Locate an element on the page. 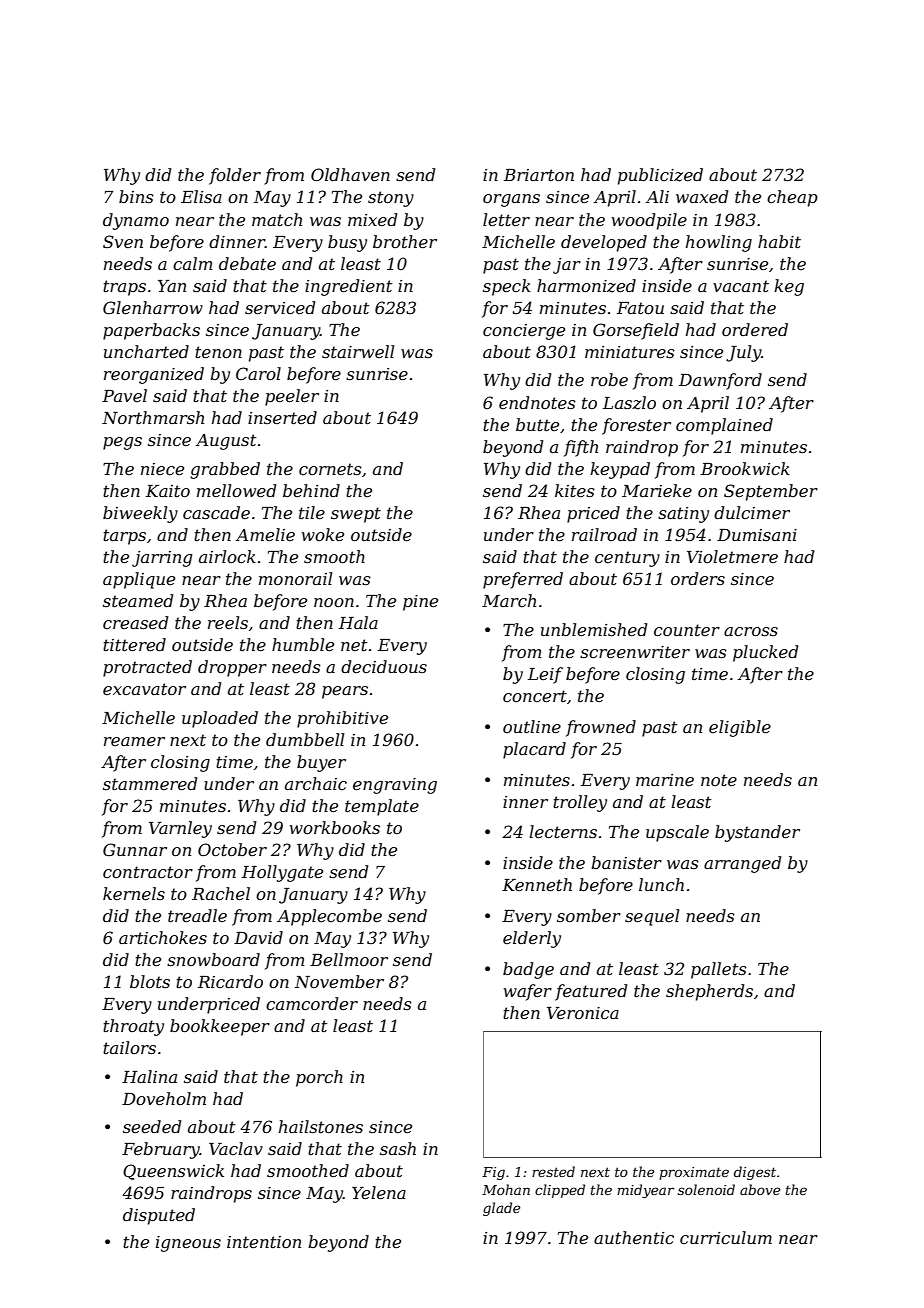 The width and height of the page is (924, 1308). century is located at coordinates (627, 559).
